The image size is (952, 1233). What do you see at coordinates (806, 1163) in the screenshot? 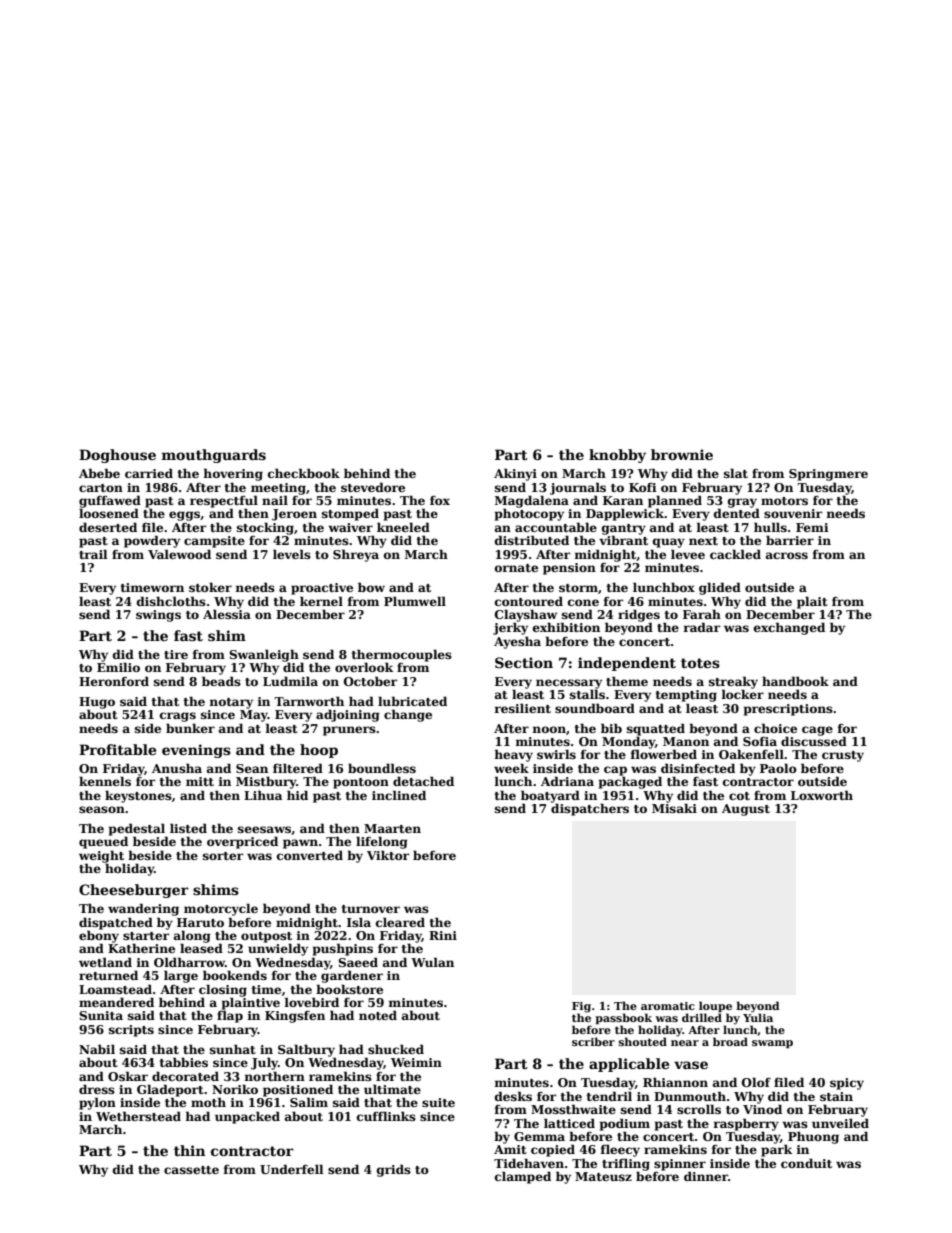
I see `conduit` at bounding box center [806, 1163].
